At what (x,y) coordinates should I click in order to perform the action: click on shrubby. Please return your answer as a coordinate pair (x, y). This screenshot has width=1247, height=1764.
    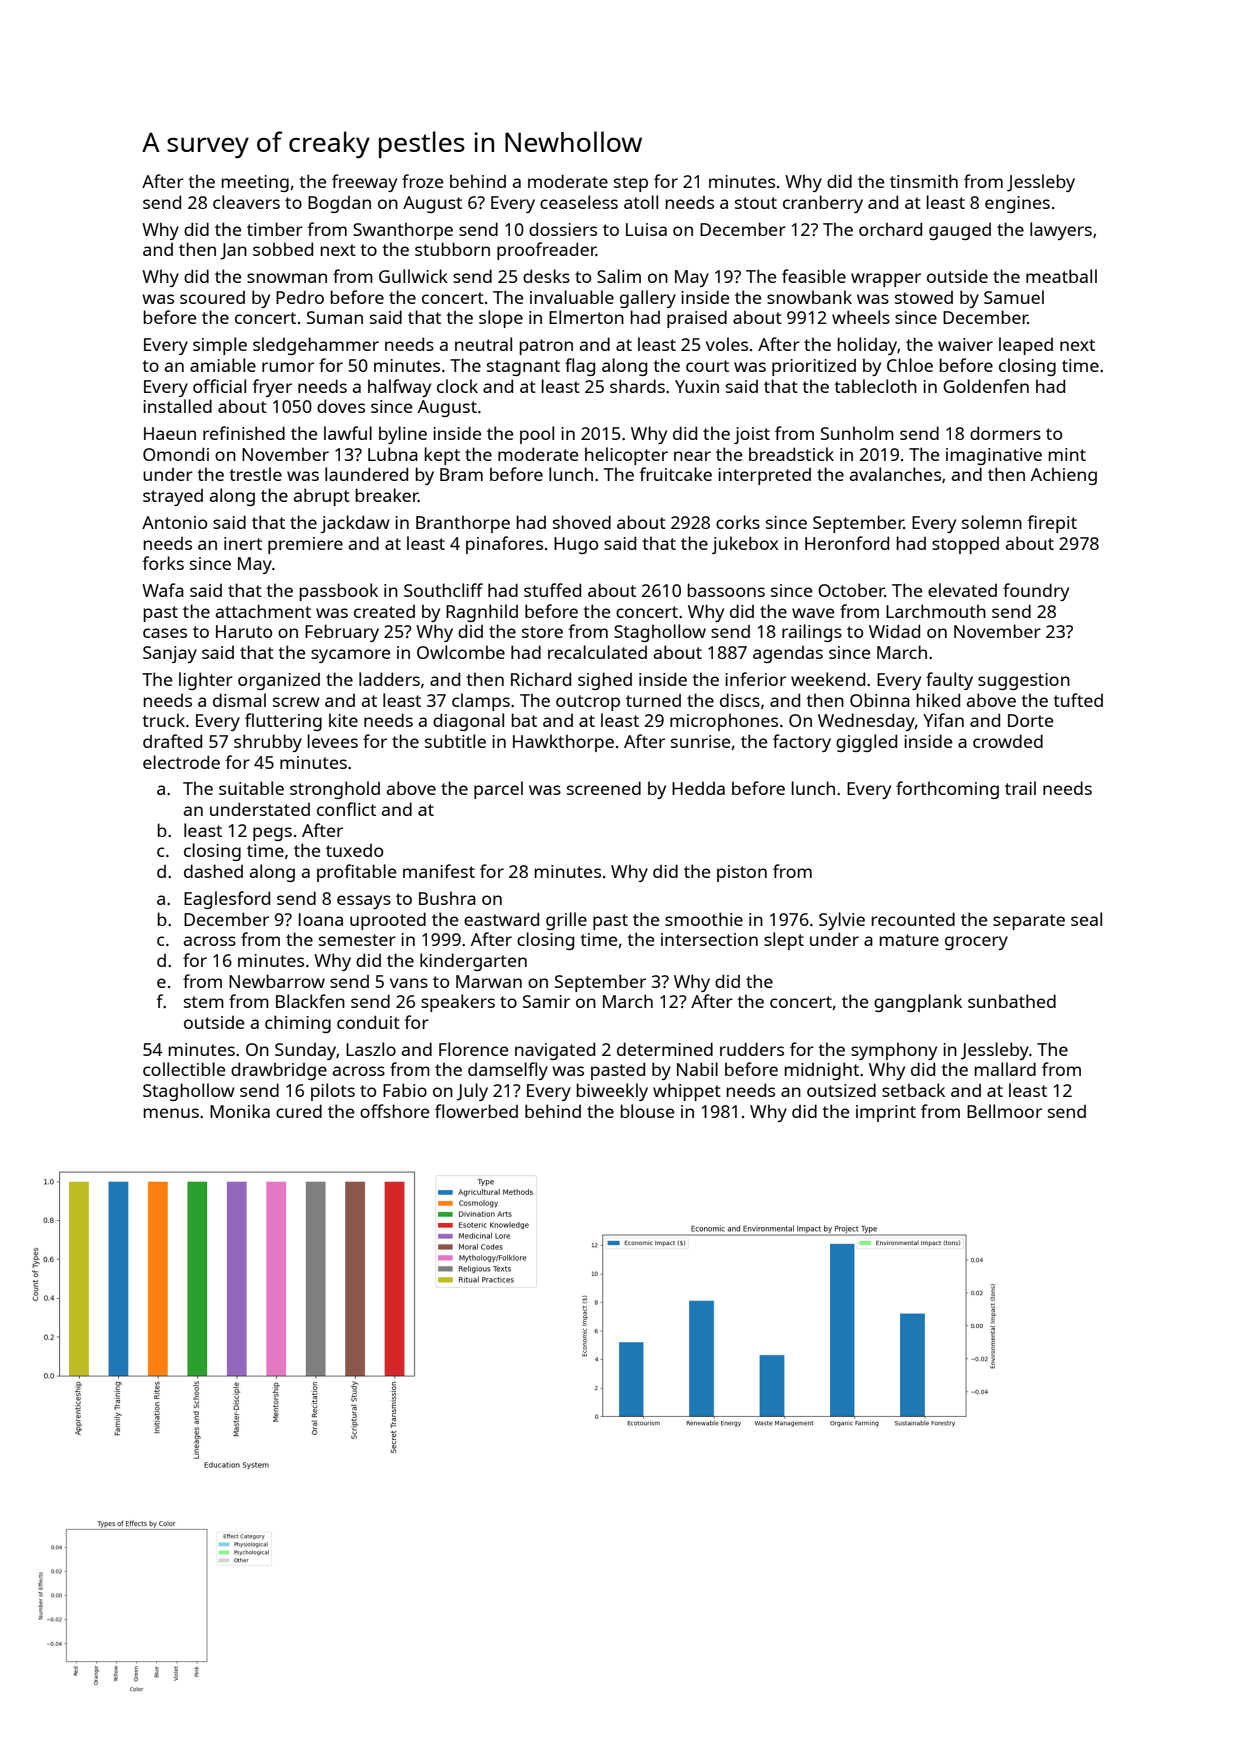
    Looking at the image, I should click on (268, 743).
